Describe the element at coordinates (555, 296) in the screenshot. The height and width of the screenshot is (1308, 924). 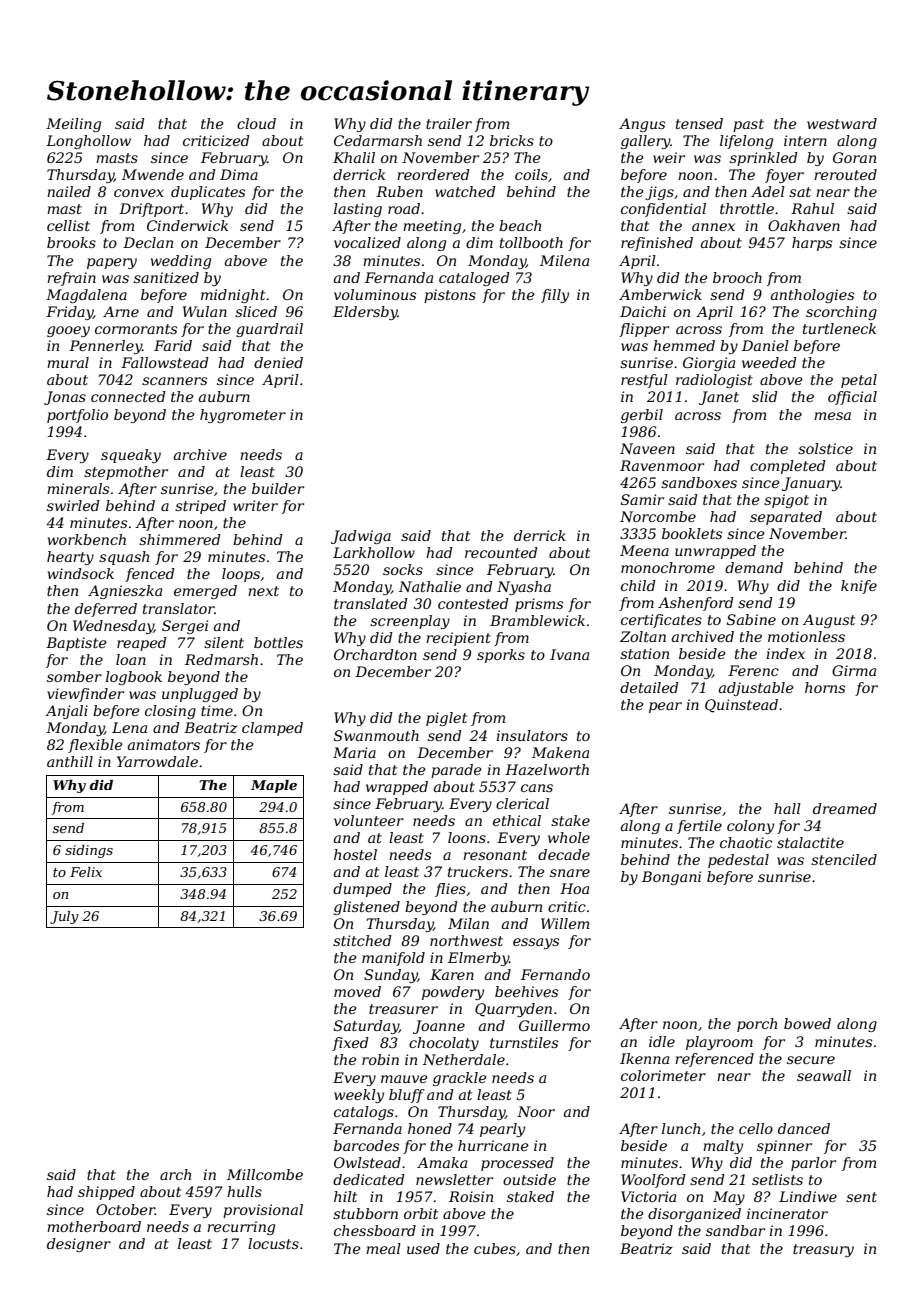
I see `filly` at that location.
